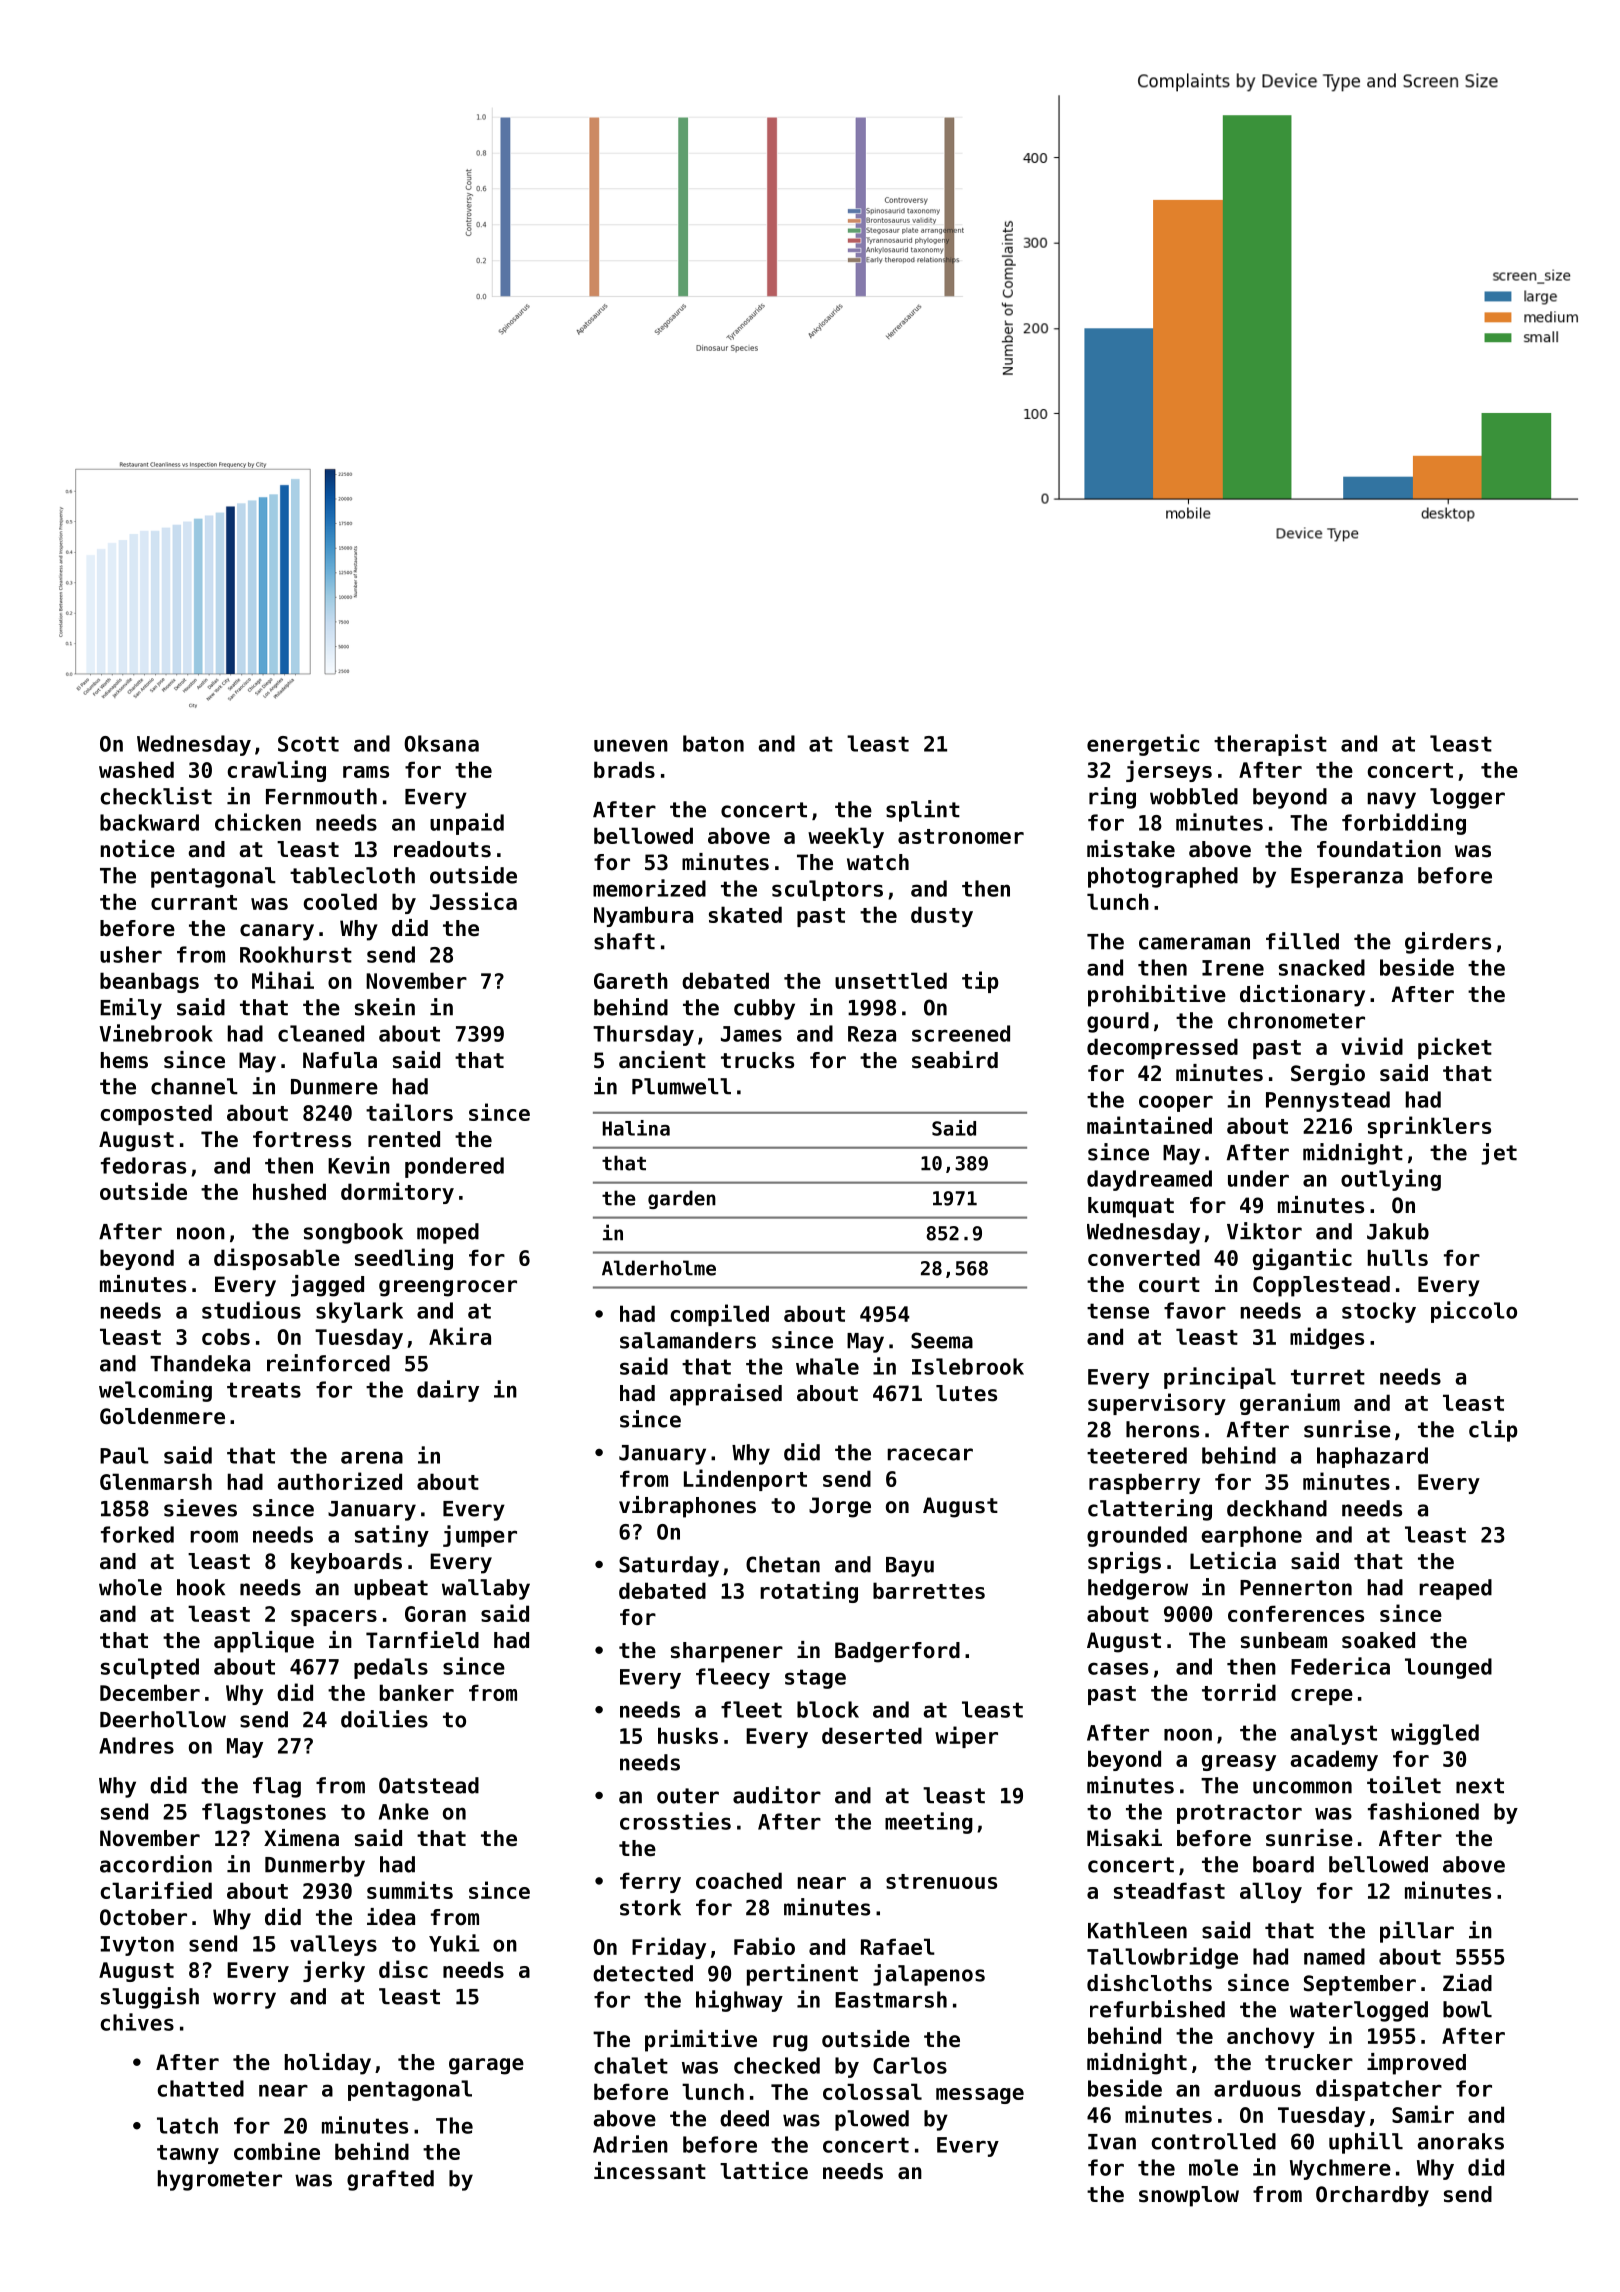 Image resolution: width=1620 pixels, height=2292 pixels. What do you see at coordinates (764, 2171) in the page?
I see `lattice` at bounding box center [764, 2171].
